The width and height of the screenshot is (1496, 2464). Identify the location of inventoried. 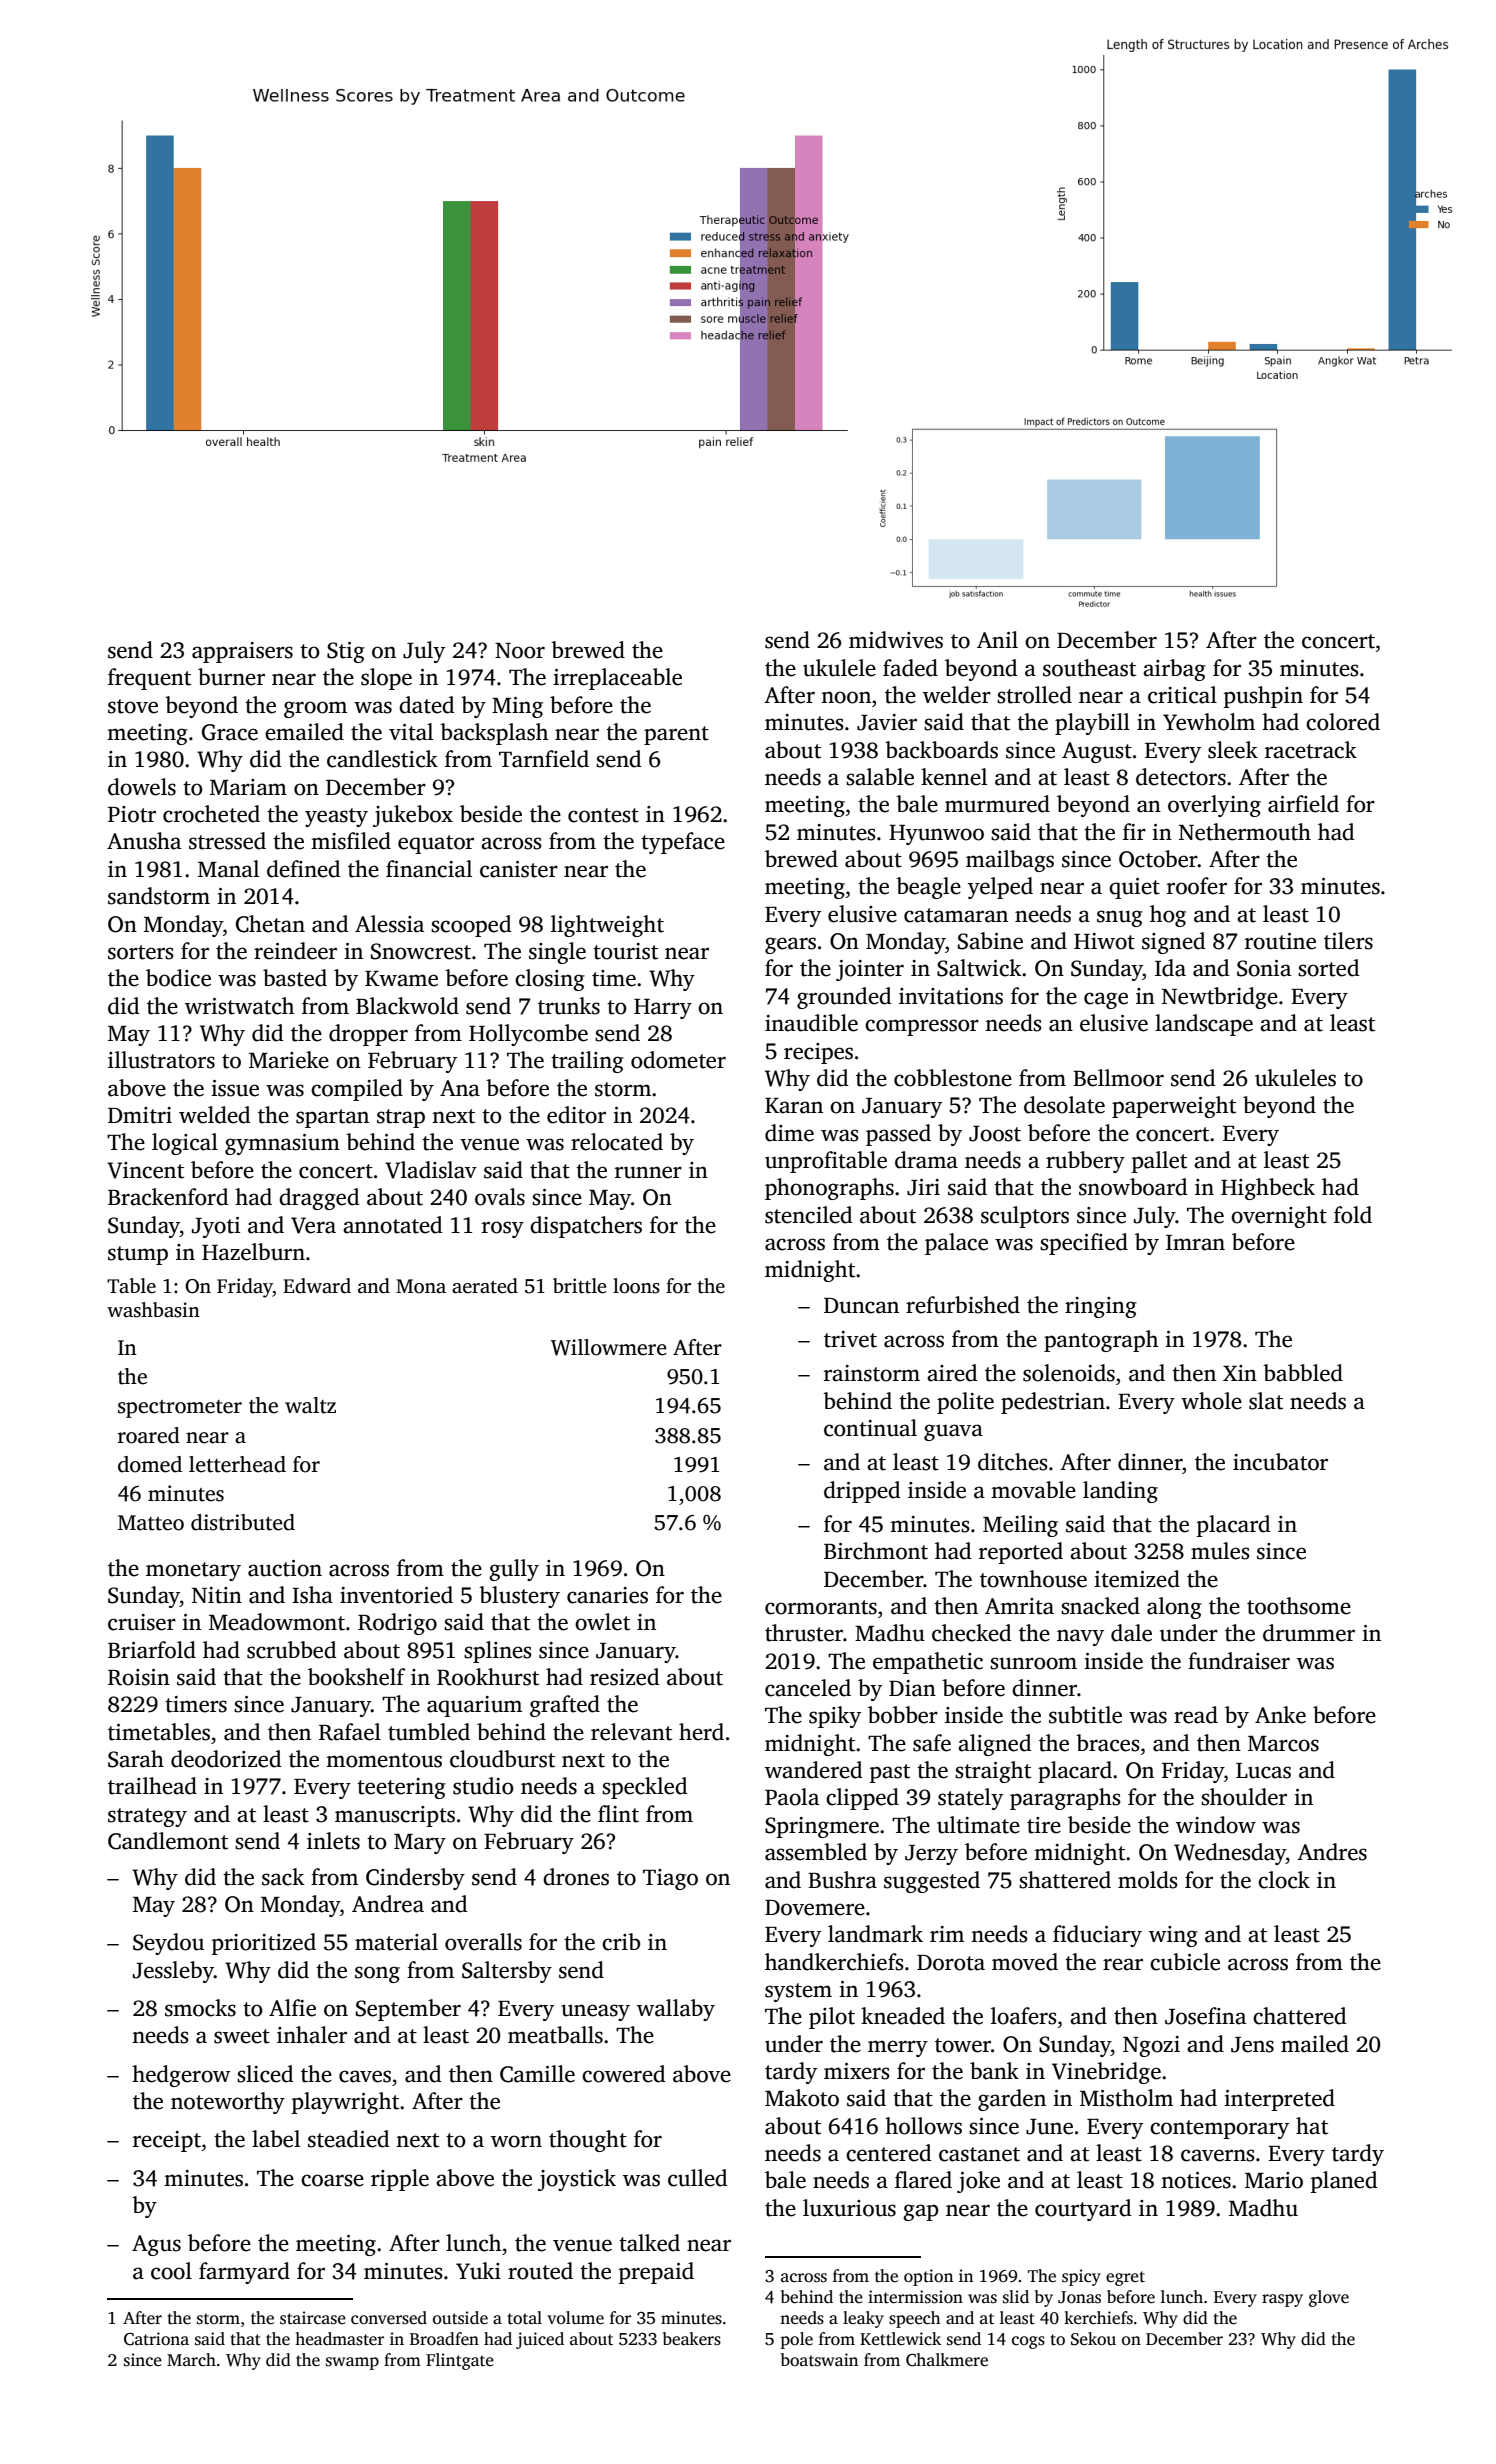
(396, 1595).
